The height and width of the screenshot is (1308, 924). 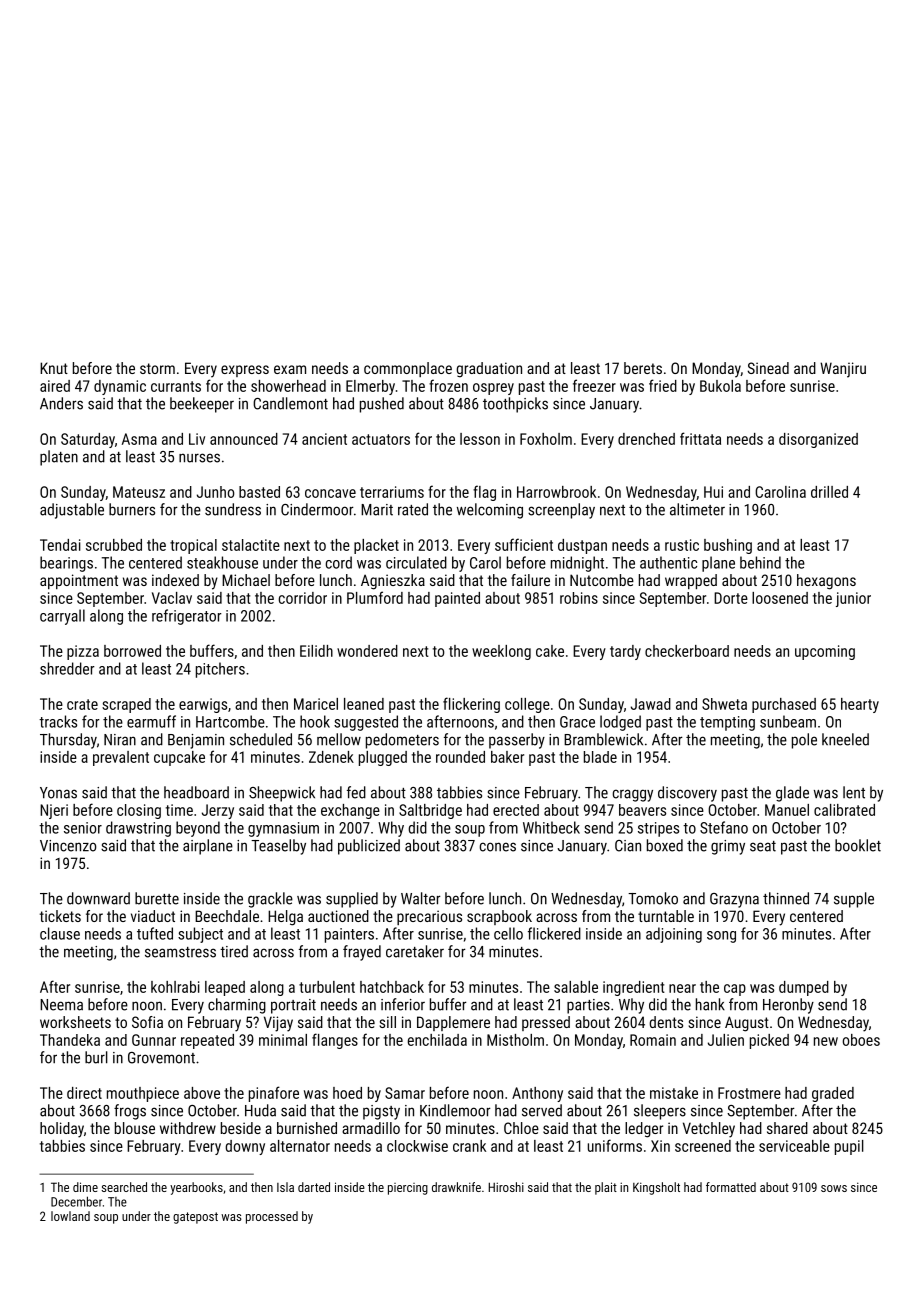 What do you see at coordinates (731, 1187) in the screenshot?
I see `formatted` at bounding box center [731, 1187].
